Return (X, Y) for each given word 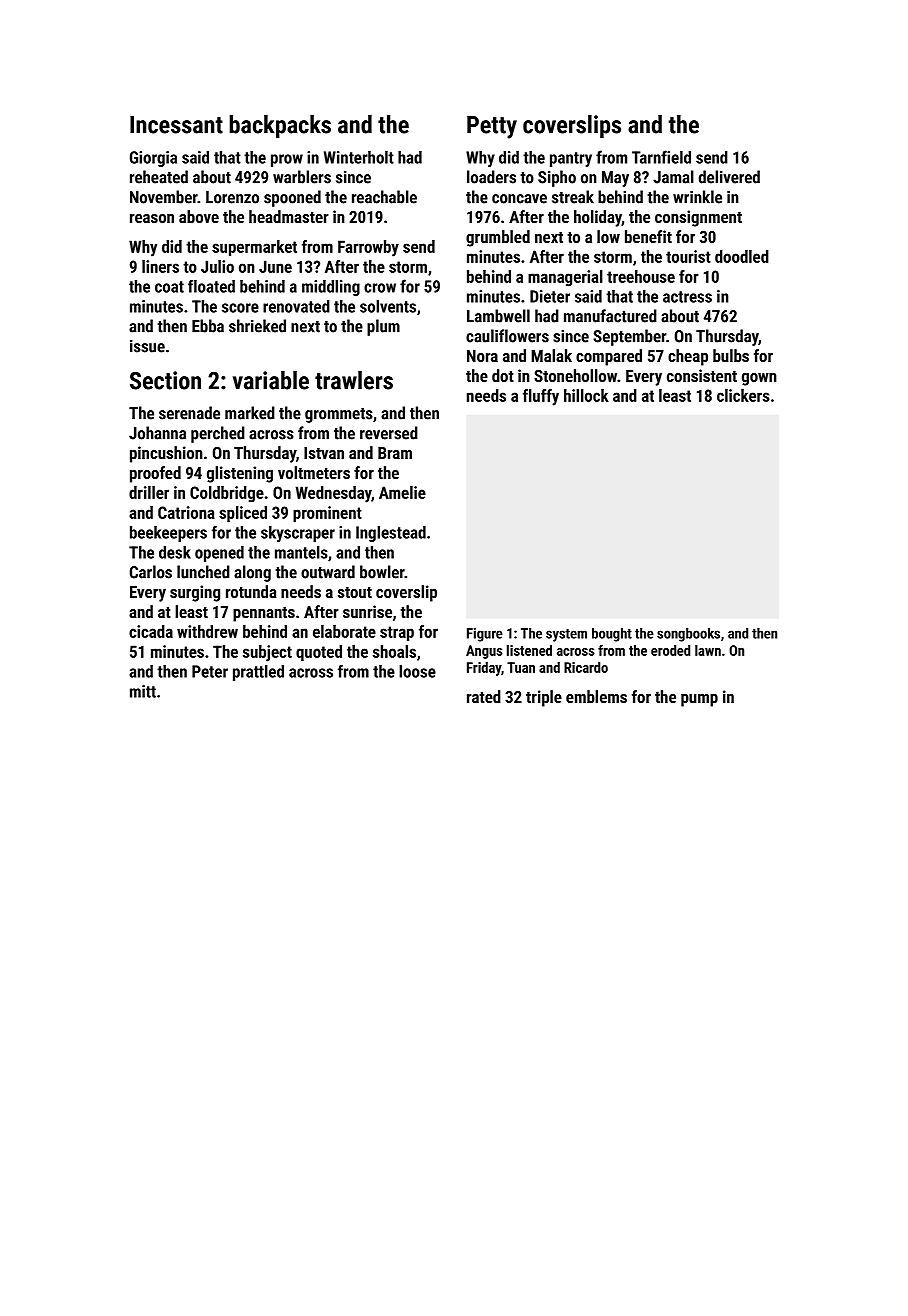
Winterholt (359, 157)
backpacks (280, 126)
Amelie (402, 492)
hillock (586, 395)
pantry (571, 159)
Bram (395, 453)
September (629, 337)
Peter (210, 671)
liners (160, 266)
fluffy (541, 397)
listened (529, 650)
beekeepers (168, 534)
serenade (189, 413)
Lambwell (498, 316)
